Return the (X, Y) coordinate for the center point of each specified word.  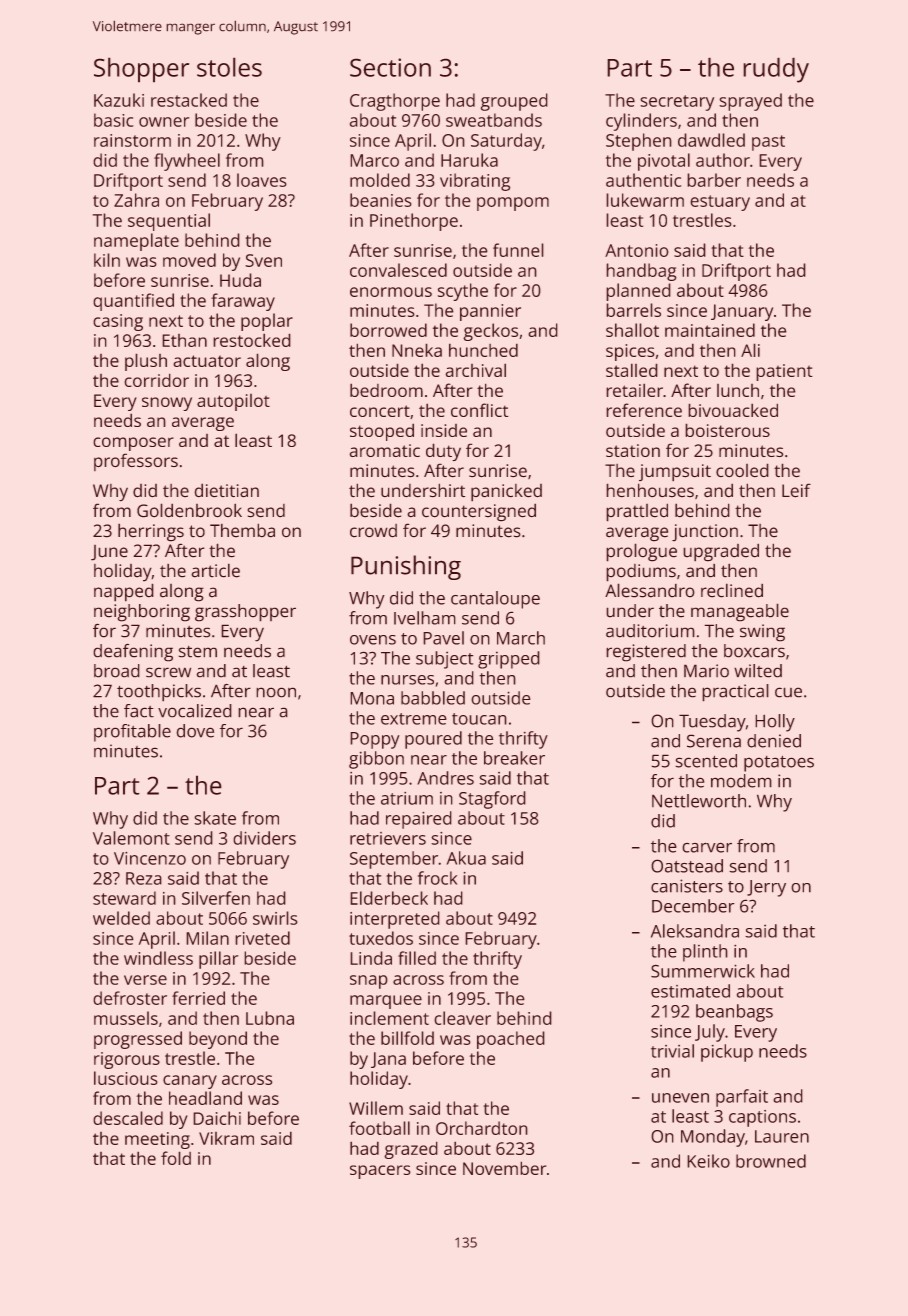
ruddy (776, 70)
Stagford (492, 800)
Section (390, 67)
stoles (229, 67)
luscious (125, 1078)
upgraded (721, 552)
